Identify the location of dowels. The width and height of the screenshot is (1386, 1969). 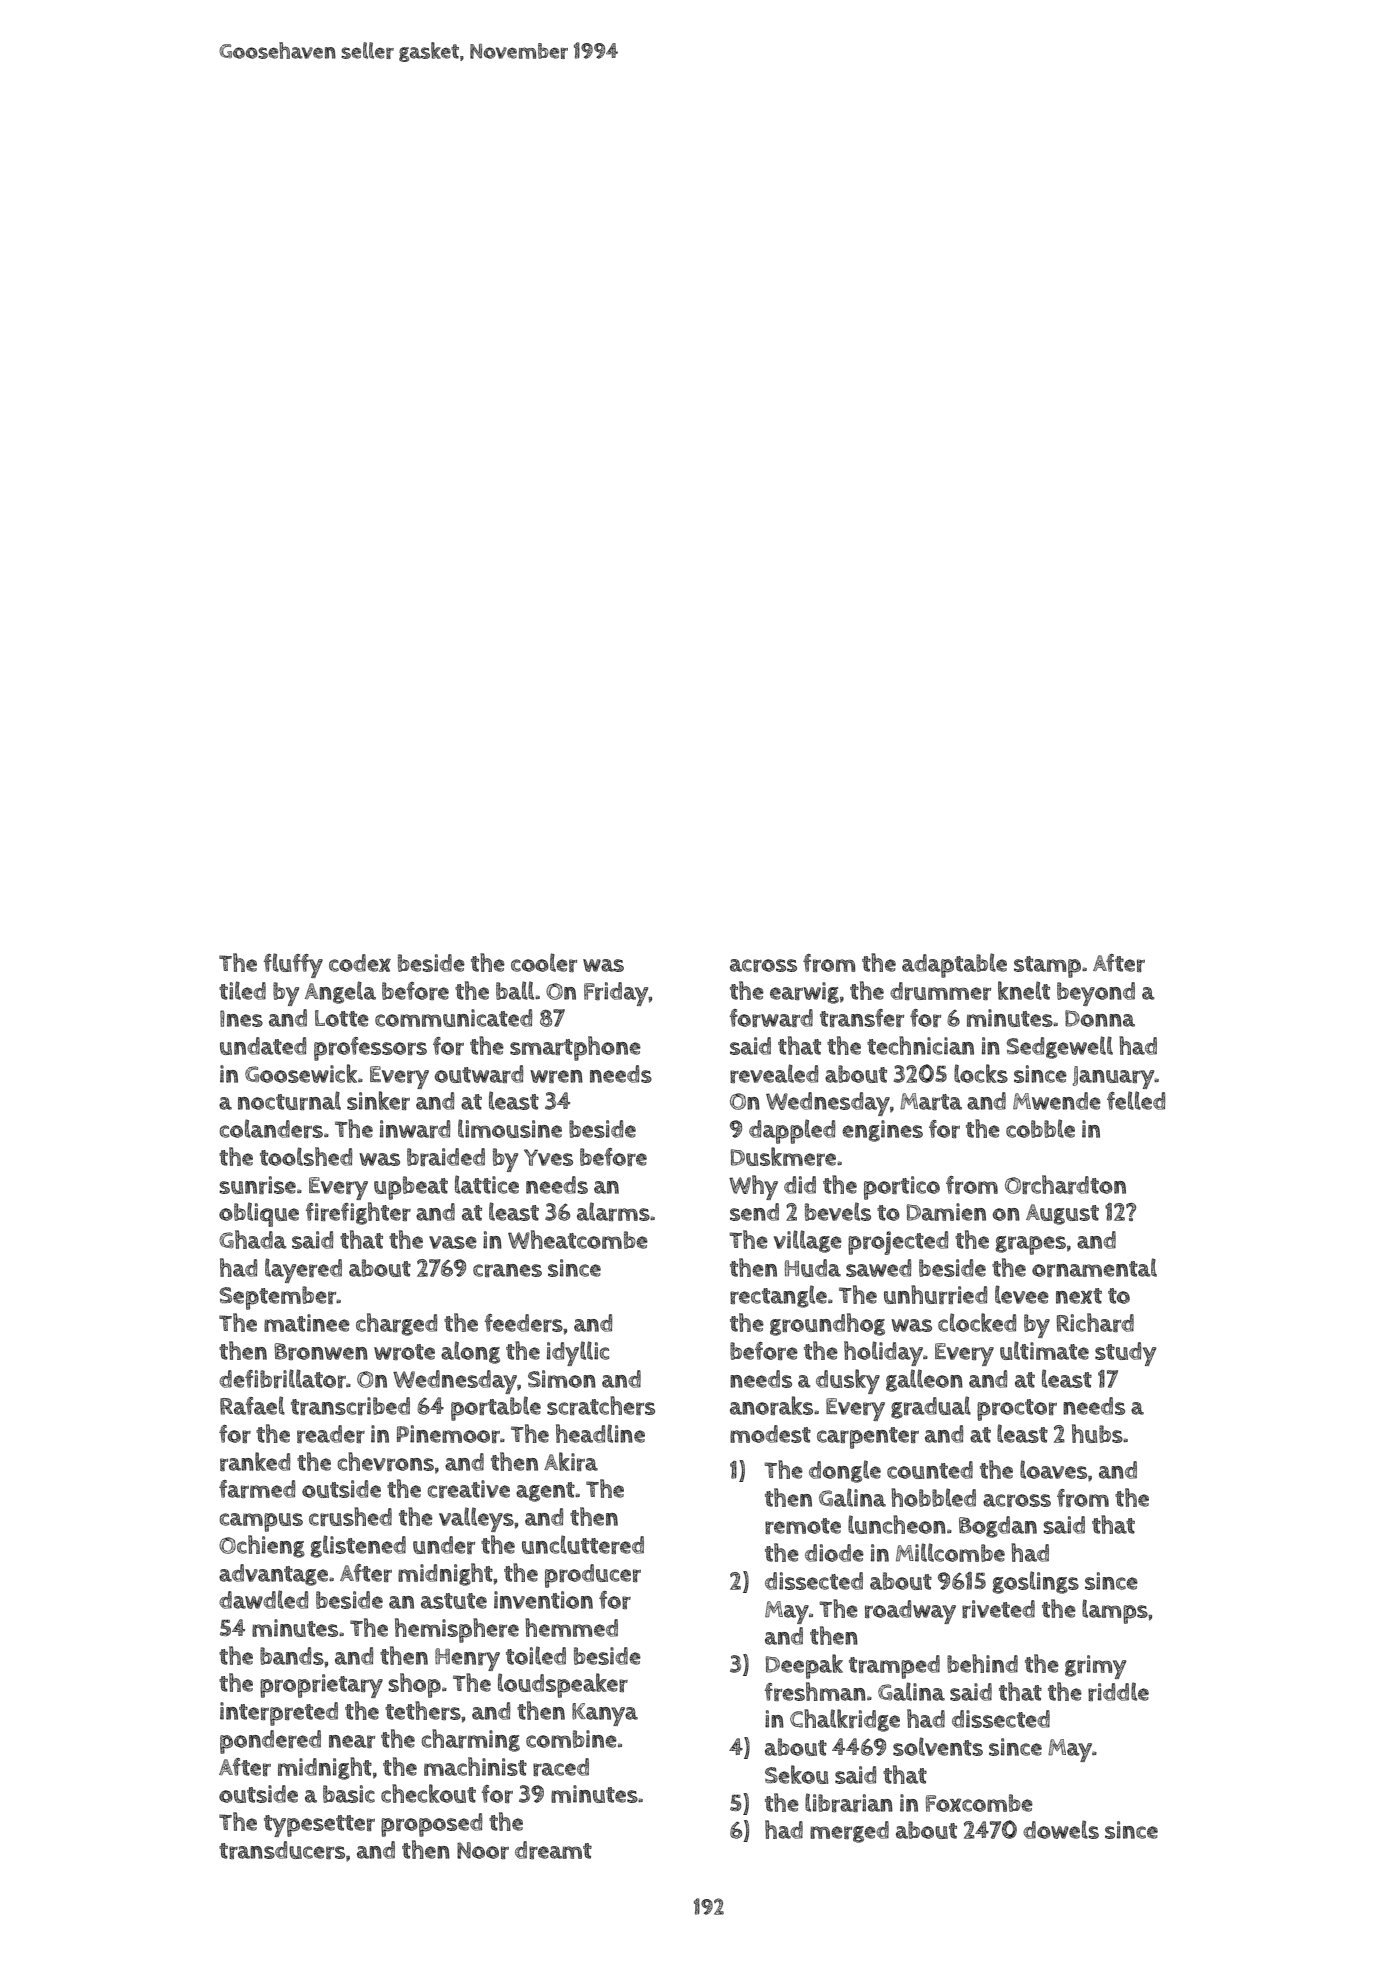
(1061, 1829).
